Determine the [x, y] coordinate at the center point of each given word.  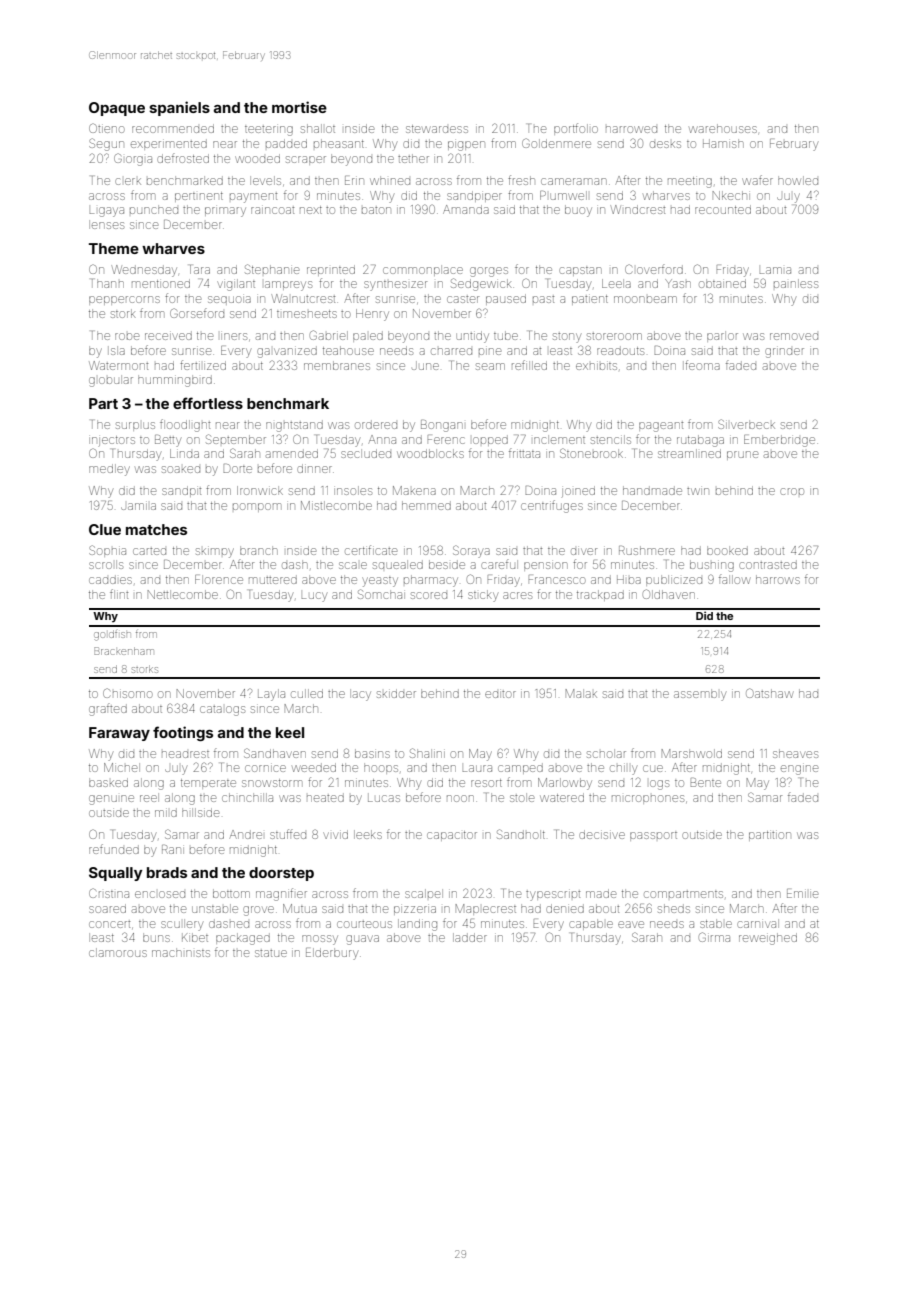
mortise [299, 107]
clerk [128, 181]
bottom [231, 893]
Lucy [314, 597]
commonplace [423, 271]
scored [429, 595]
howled [798, 180]
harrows [778, 579]
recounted [723, 209]
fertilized [203, 365]
